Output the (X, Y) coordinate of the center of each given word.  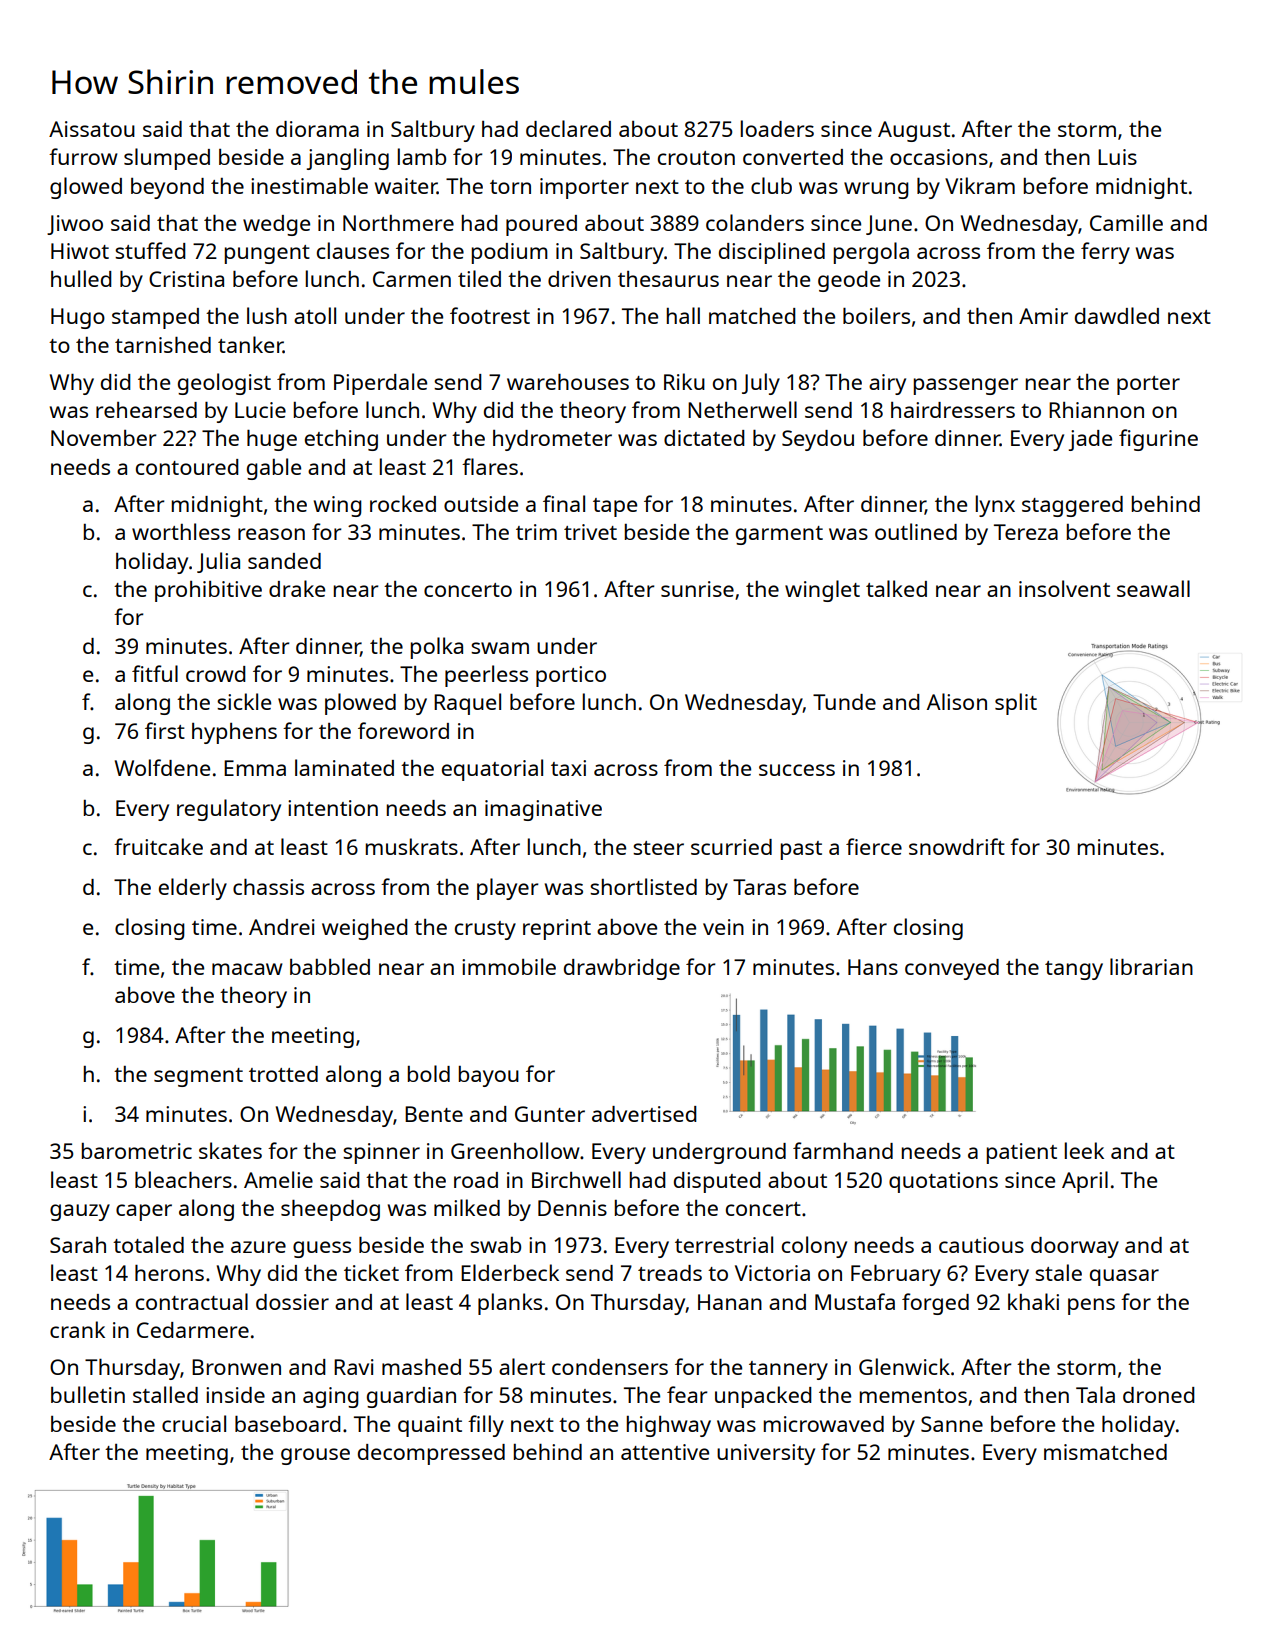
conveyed (952, 969)
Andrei (282, 927)
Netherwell (742, 409)
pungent (267, 254)
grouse (315, 1456)
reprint (557, 929)
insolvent (1064, 588)
